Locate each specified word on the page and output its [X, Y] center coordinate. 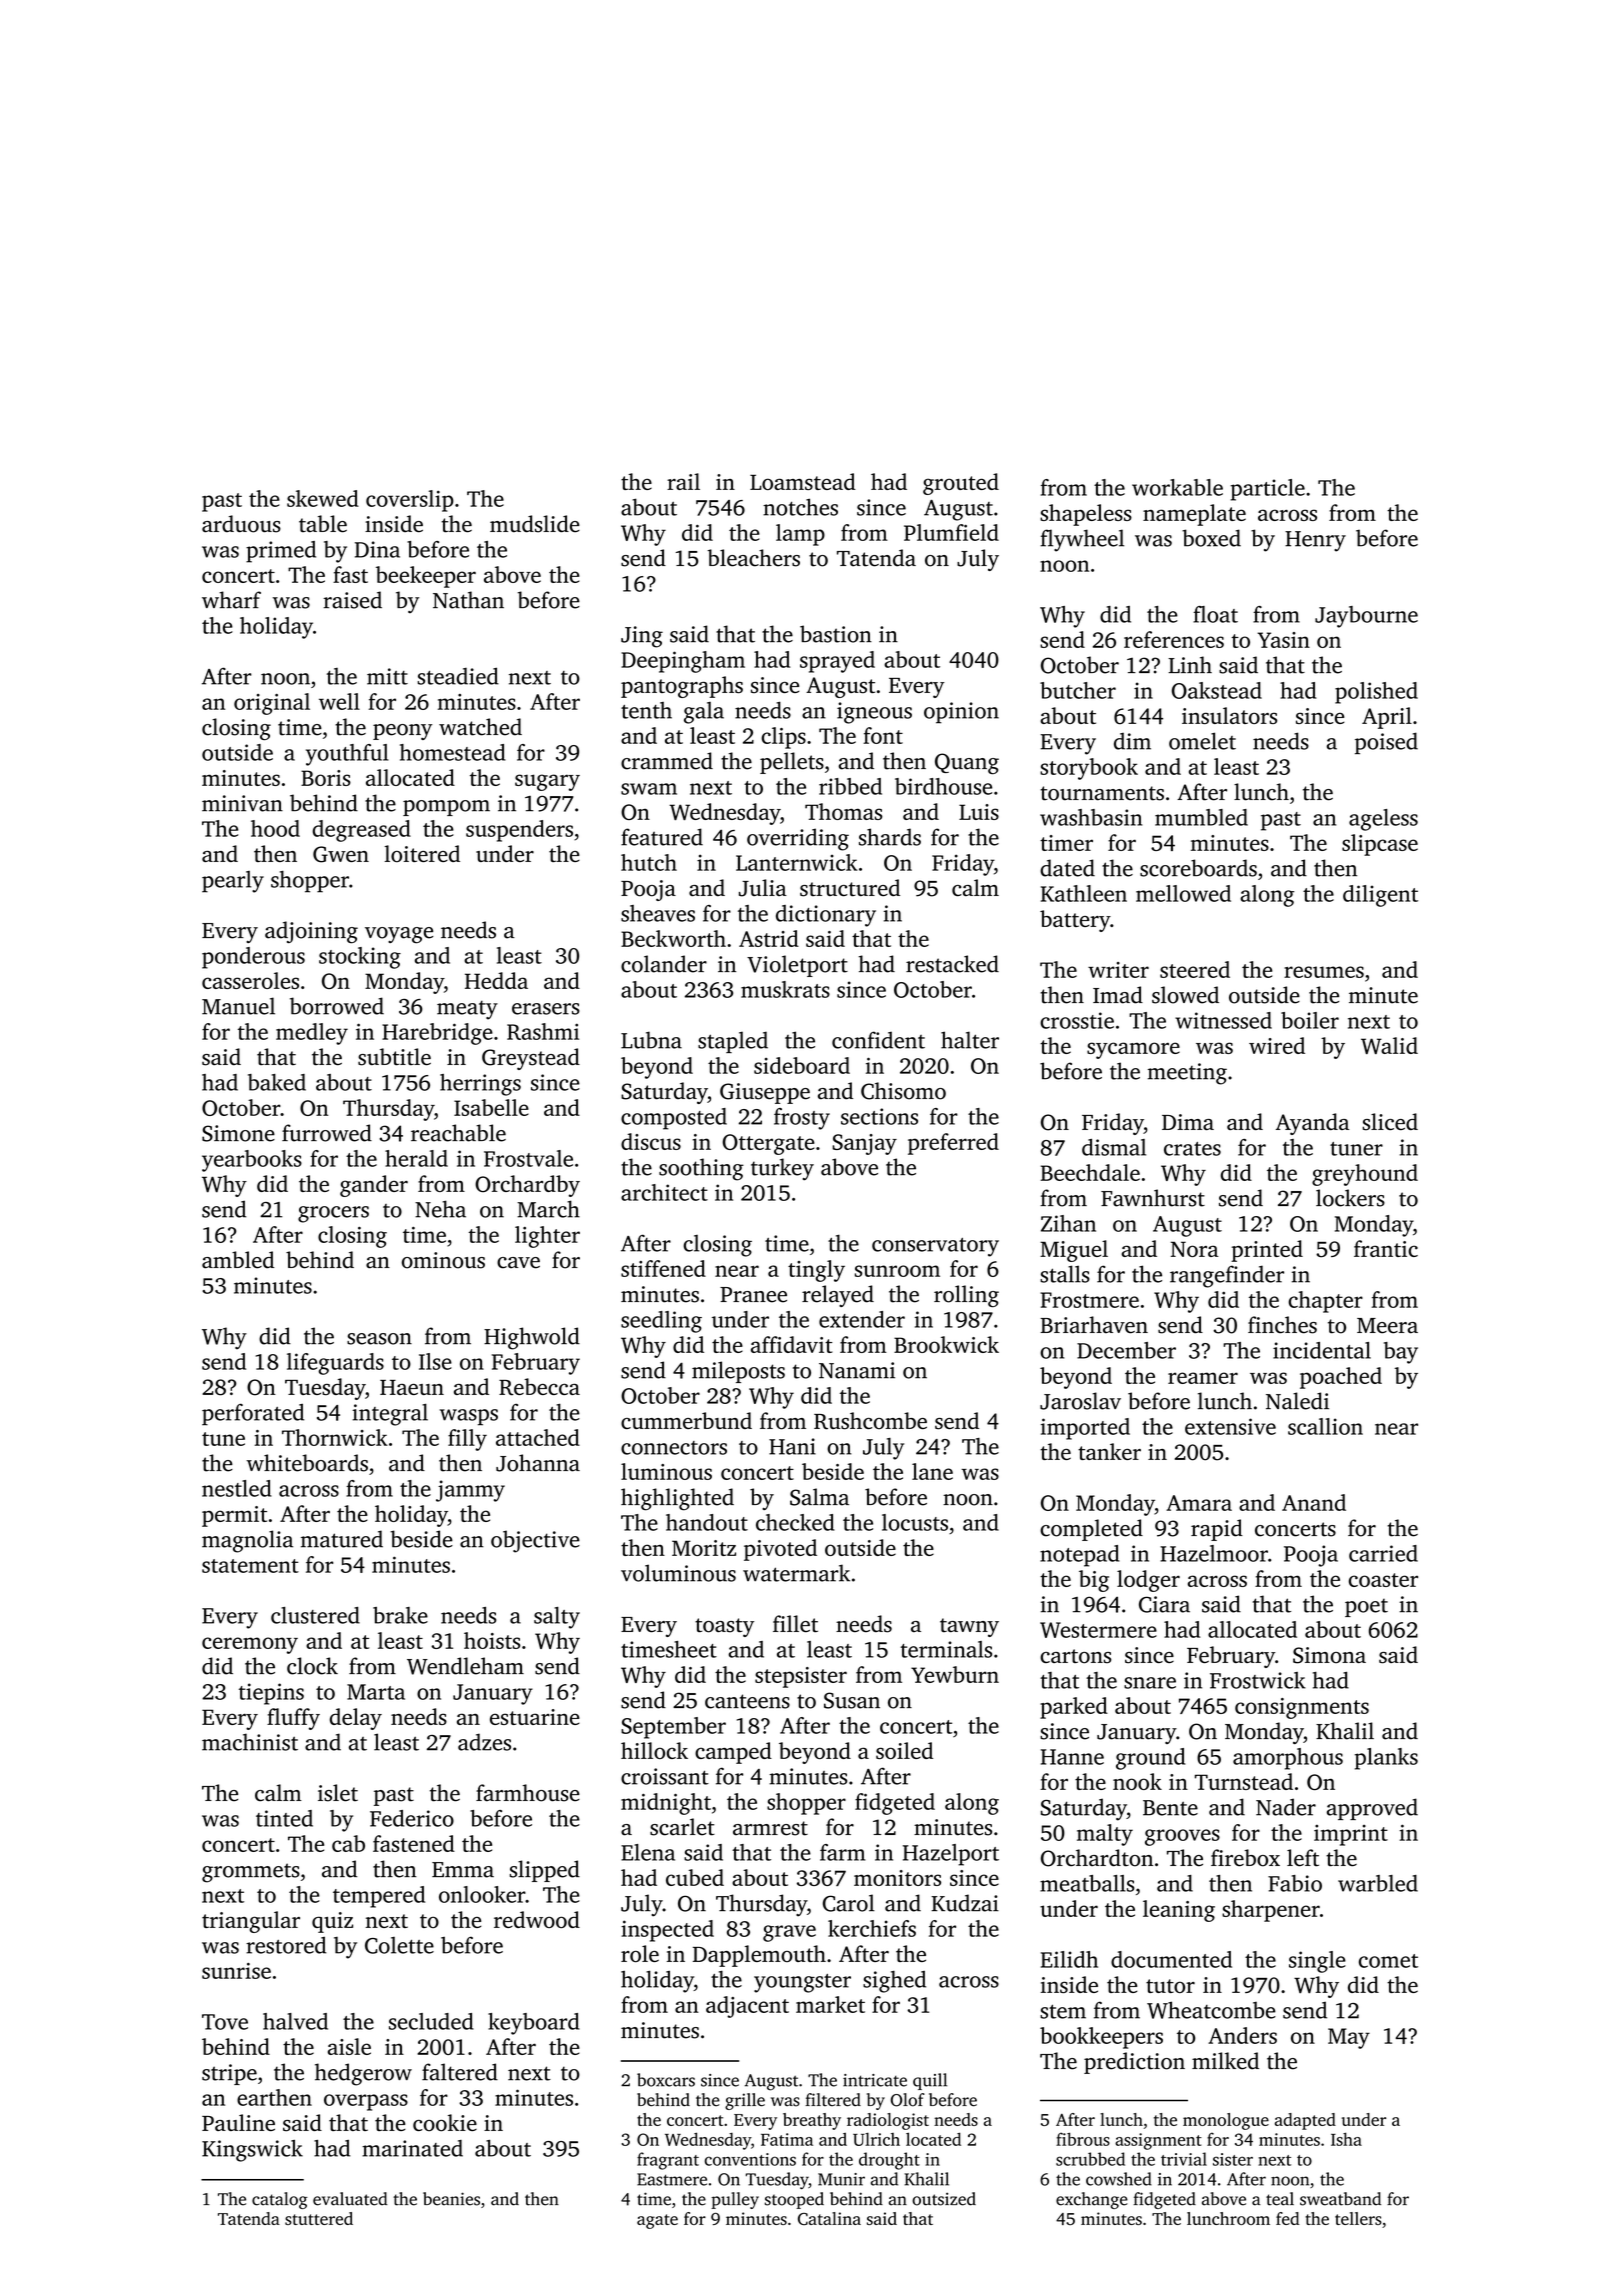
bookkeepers [1101, 2038]
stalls [1065, 1274]
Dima [1188, 1122]
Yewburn [955, 1674]
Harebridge [437, 1034]
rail [683, 481]
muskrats [785, 989]
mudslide [535, 524]
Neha [440, 1209]
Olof [908, 2100]
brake [400, 1615]
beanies [451, 2199]
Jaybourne [1366, 617]
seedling [661, 1322]
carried [1383, 1553]
